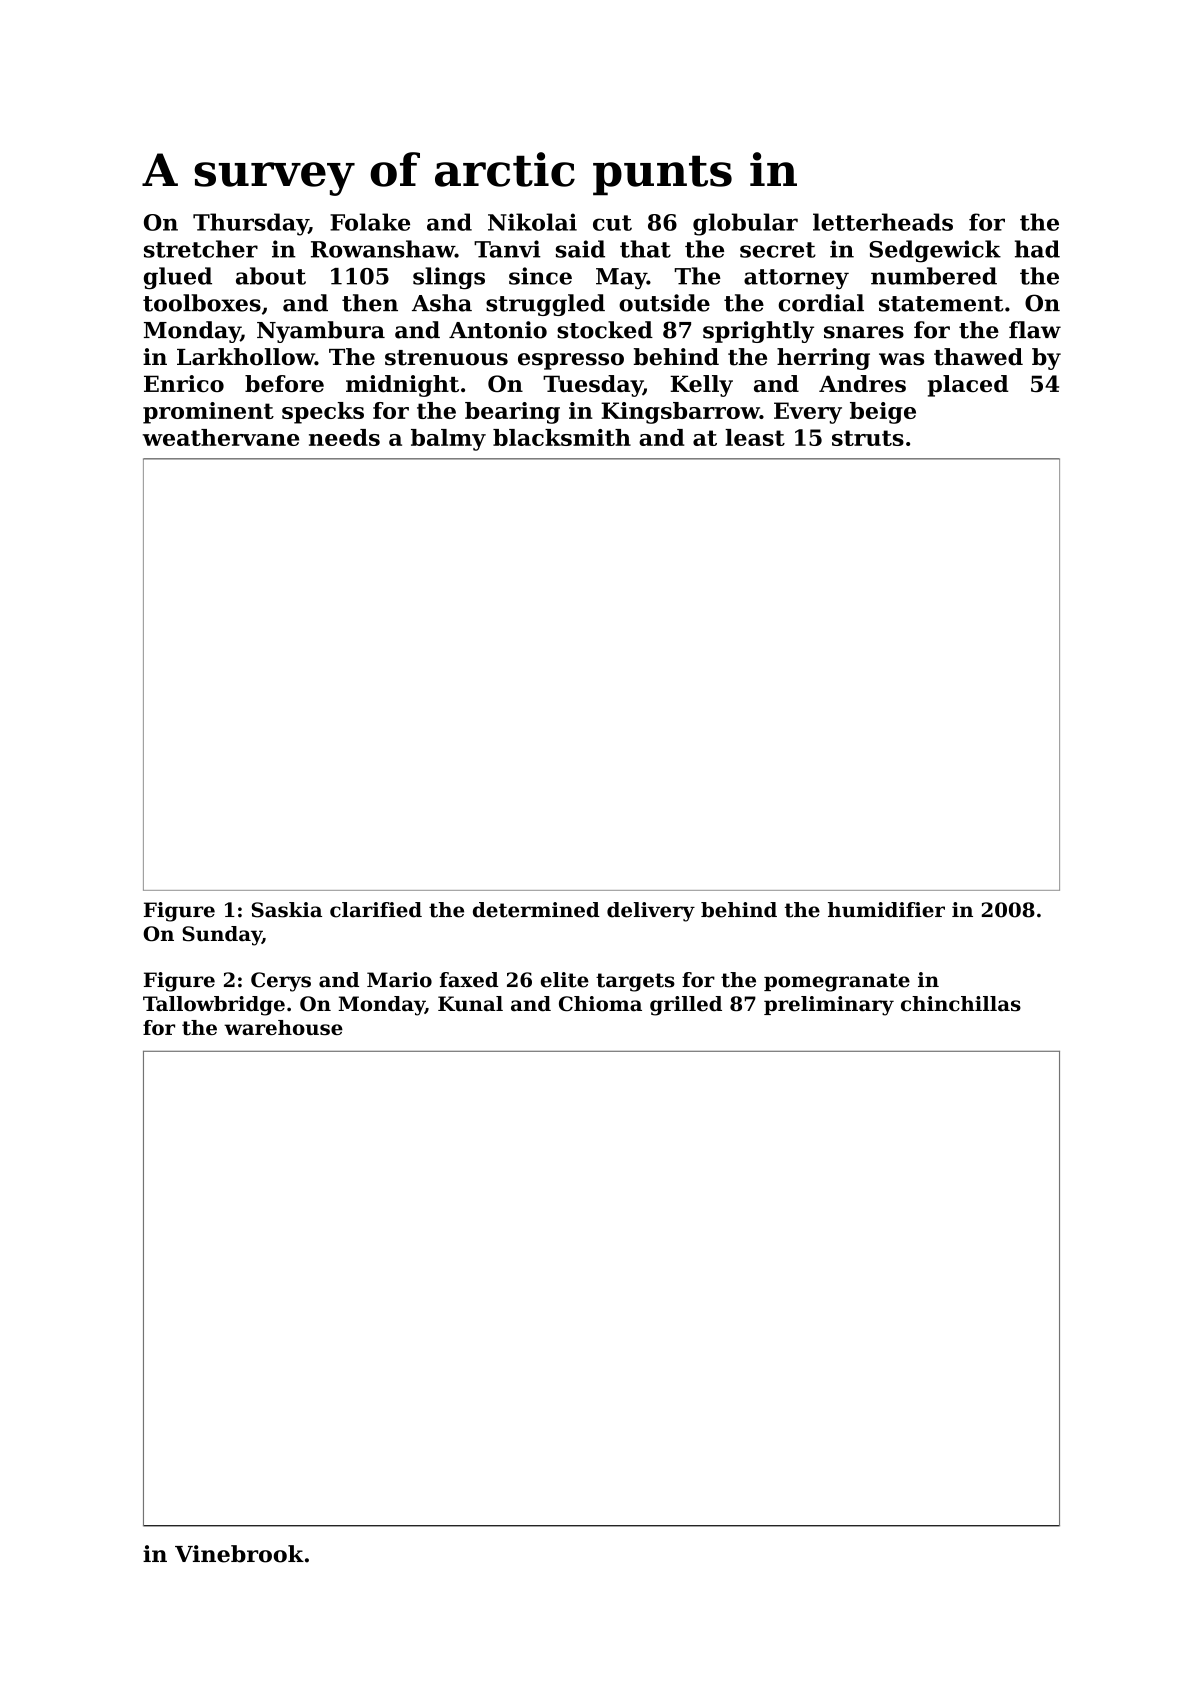 The height and width of the image is (1702, 1203). I want to click on Nikolai, so click(532, 222).
